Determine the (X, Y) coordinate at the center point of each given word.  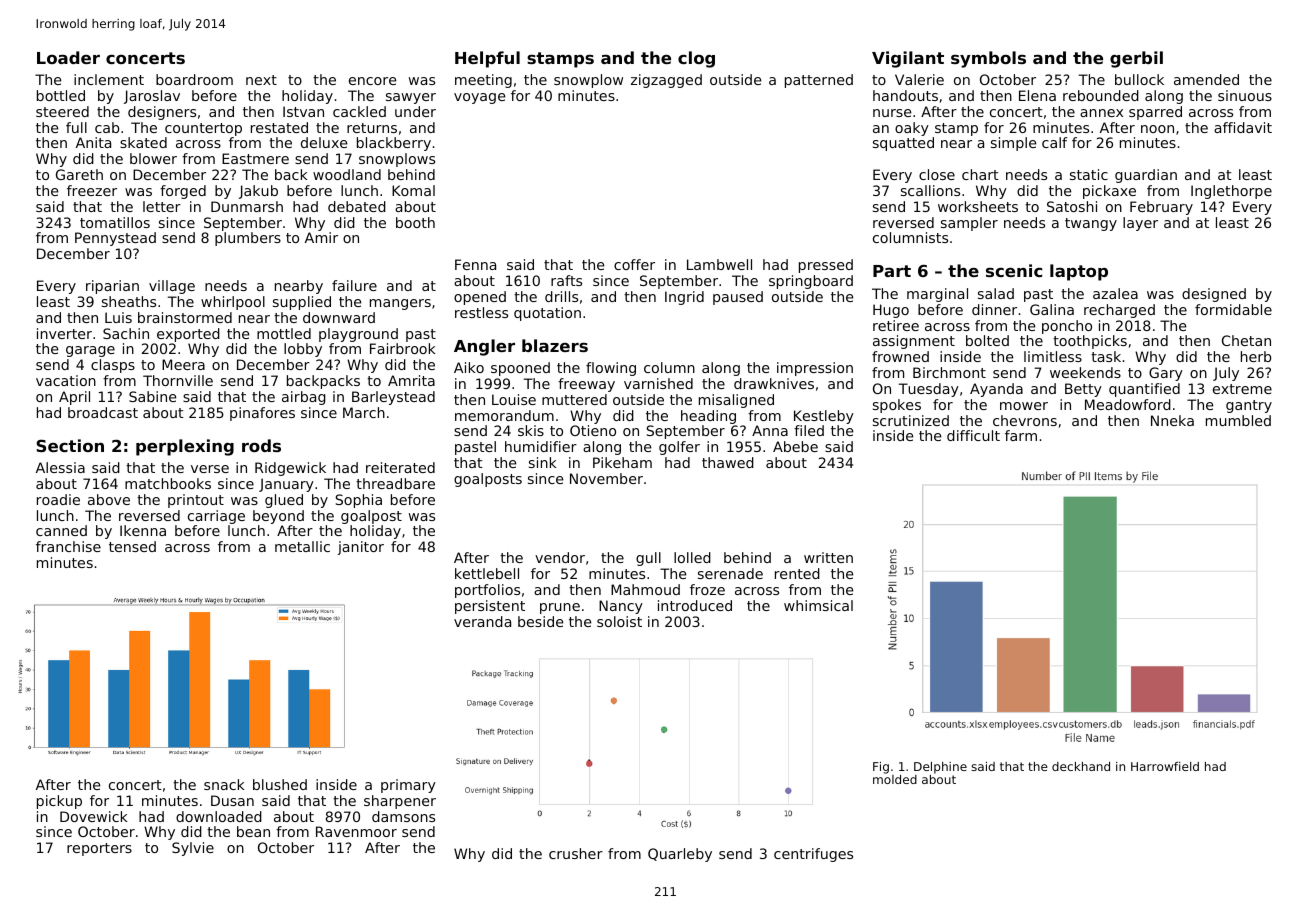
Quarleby (680, 855)
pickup (59, 802)
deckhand (1081, 766)
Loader (68, 57)
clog (696, 59)
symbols (988, 59)
